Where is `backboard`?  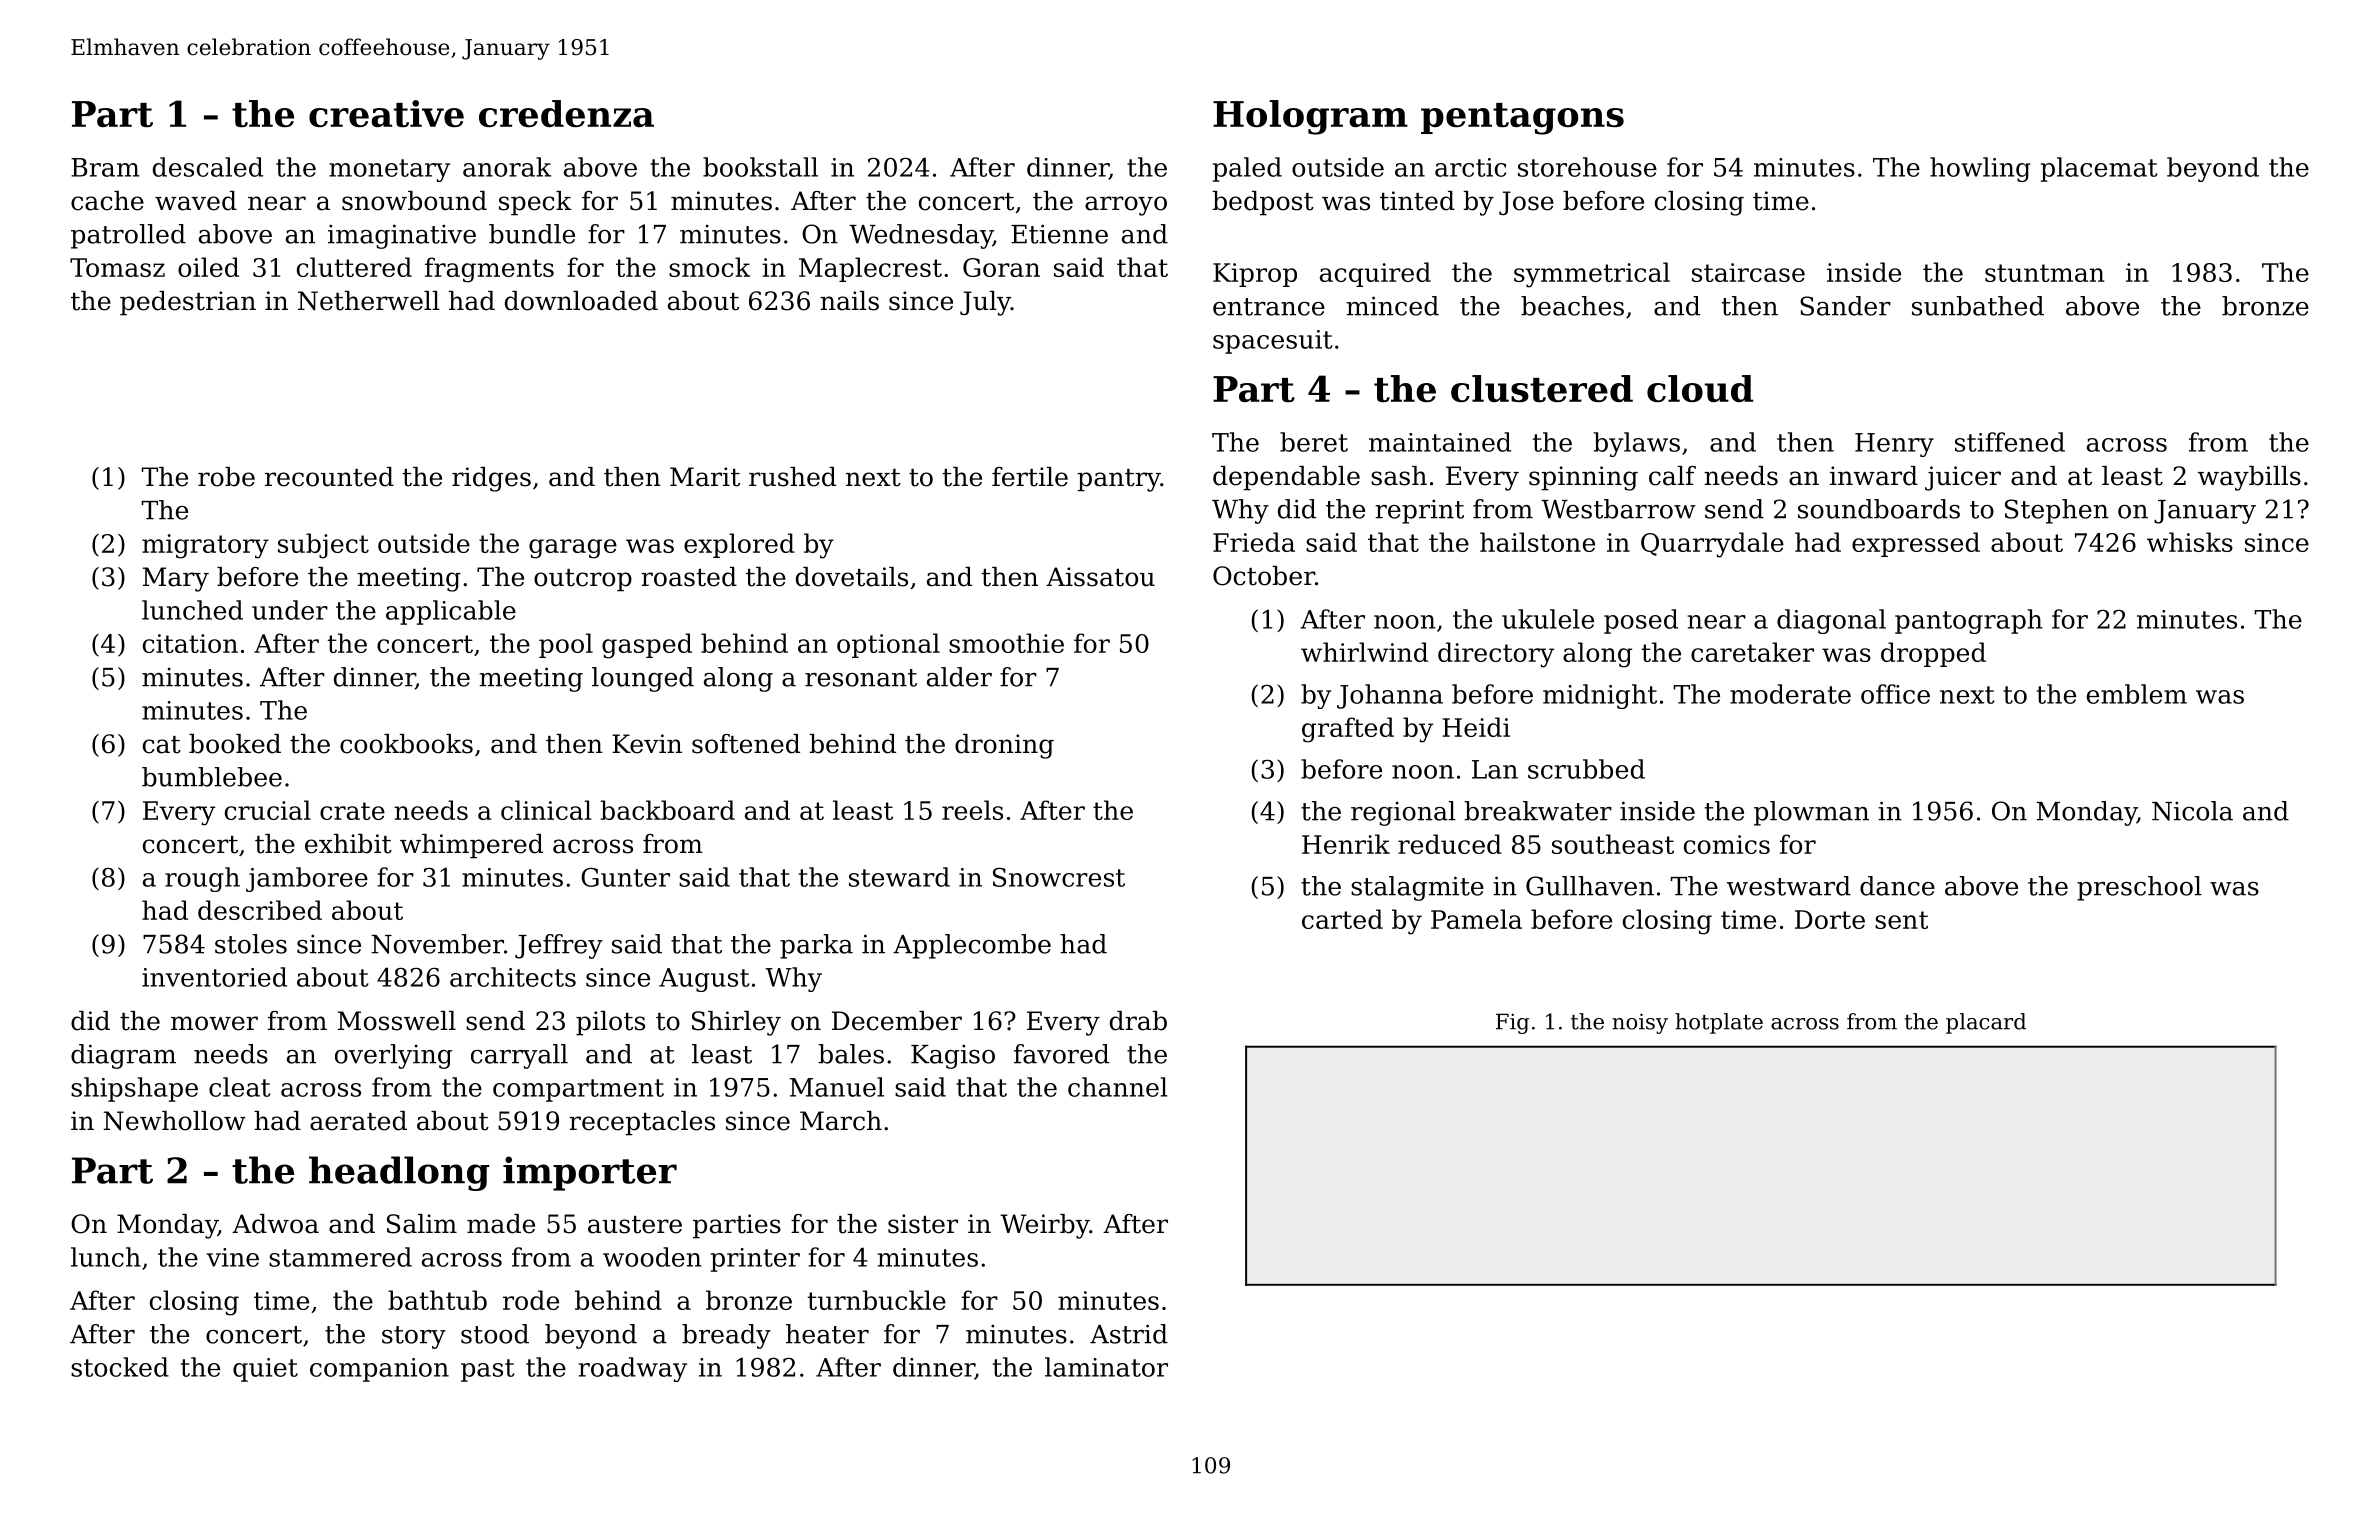
backboard is located at coordinates (668, 810).
